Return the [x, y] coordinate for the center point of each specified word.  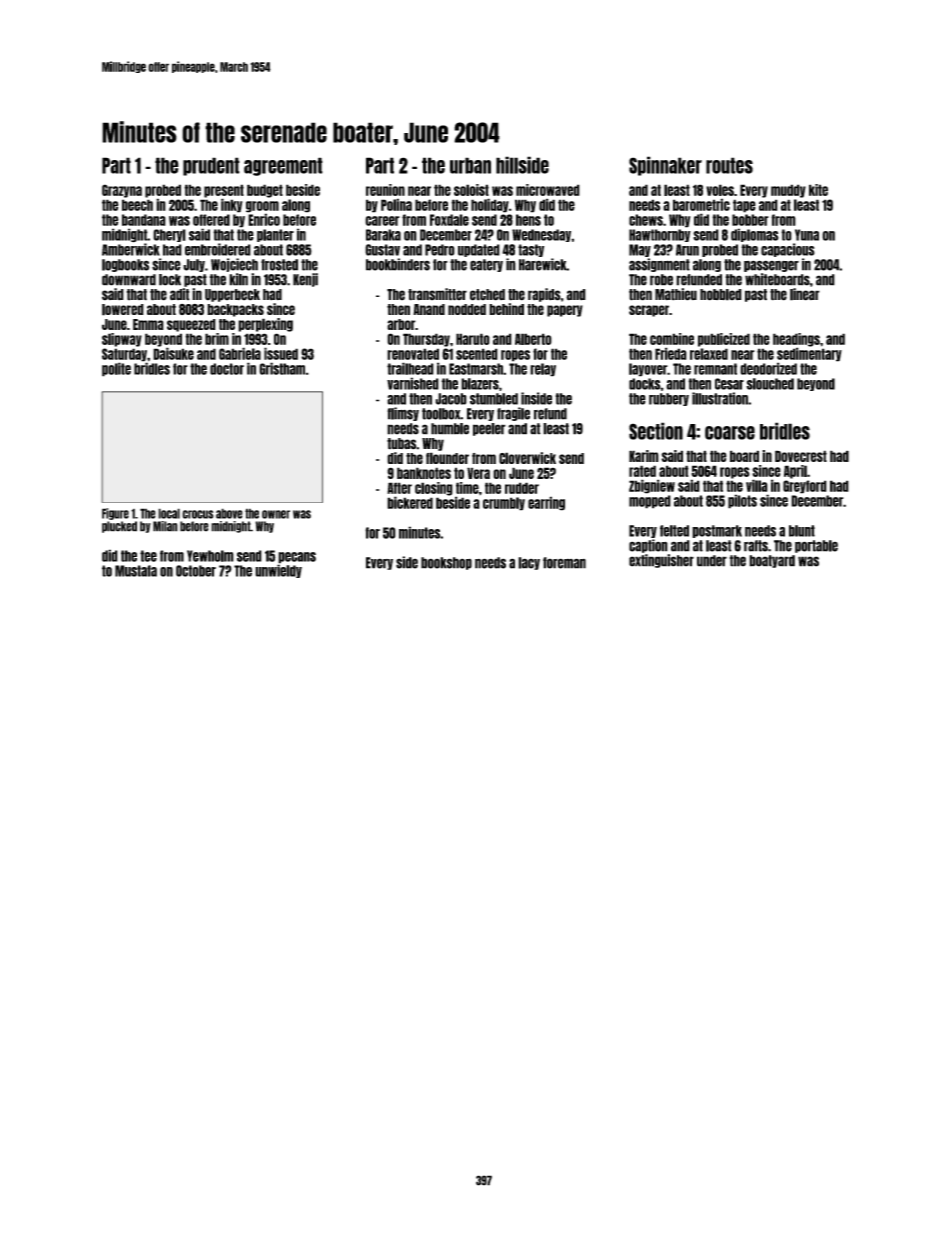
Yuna [807, 235]
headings [796, 340]
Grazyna [122, 191]
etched [487, 295]
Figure [115, 514]
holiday [490, 205]
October [196, 571]
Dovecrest [801, 456]
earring [546, 503]
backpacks [235, 310]
